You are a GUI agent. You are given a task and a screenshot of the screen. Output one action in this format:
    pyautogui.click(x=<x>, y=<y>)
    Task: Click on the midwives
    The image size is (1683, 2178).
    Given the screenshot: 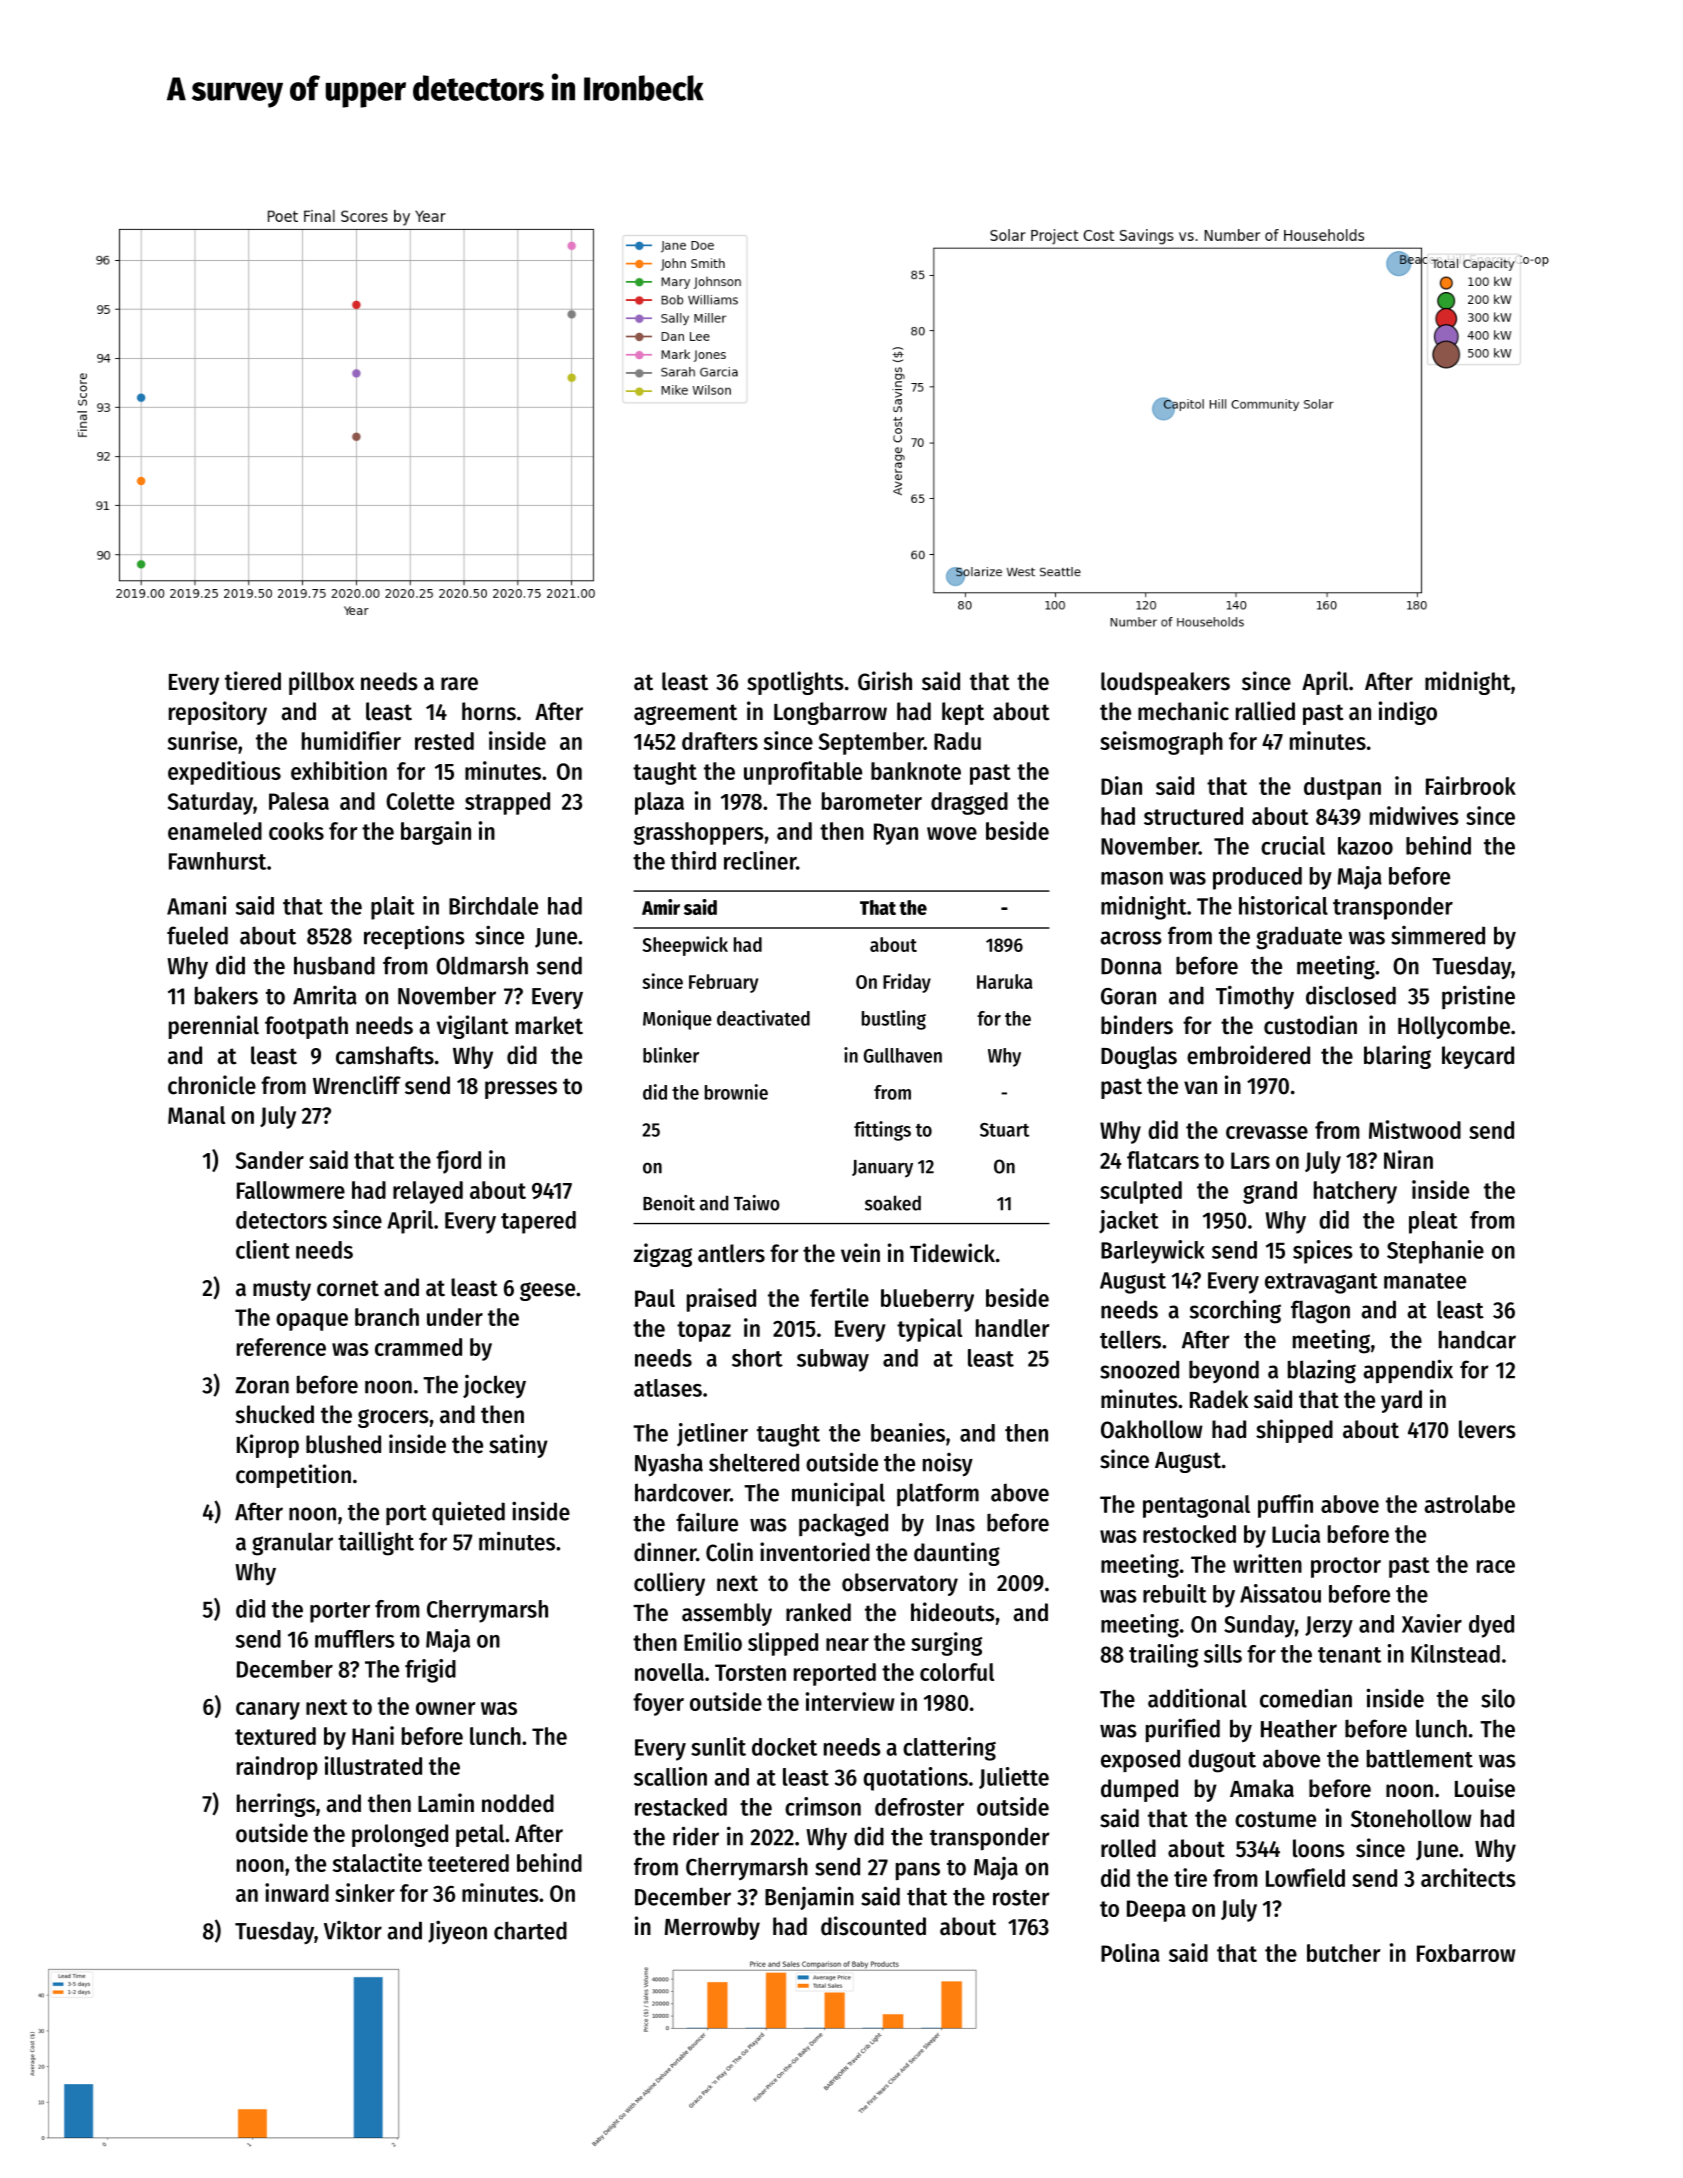 What is the action you would take?
    pyautogui.click(x=1414, y=815)
